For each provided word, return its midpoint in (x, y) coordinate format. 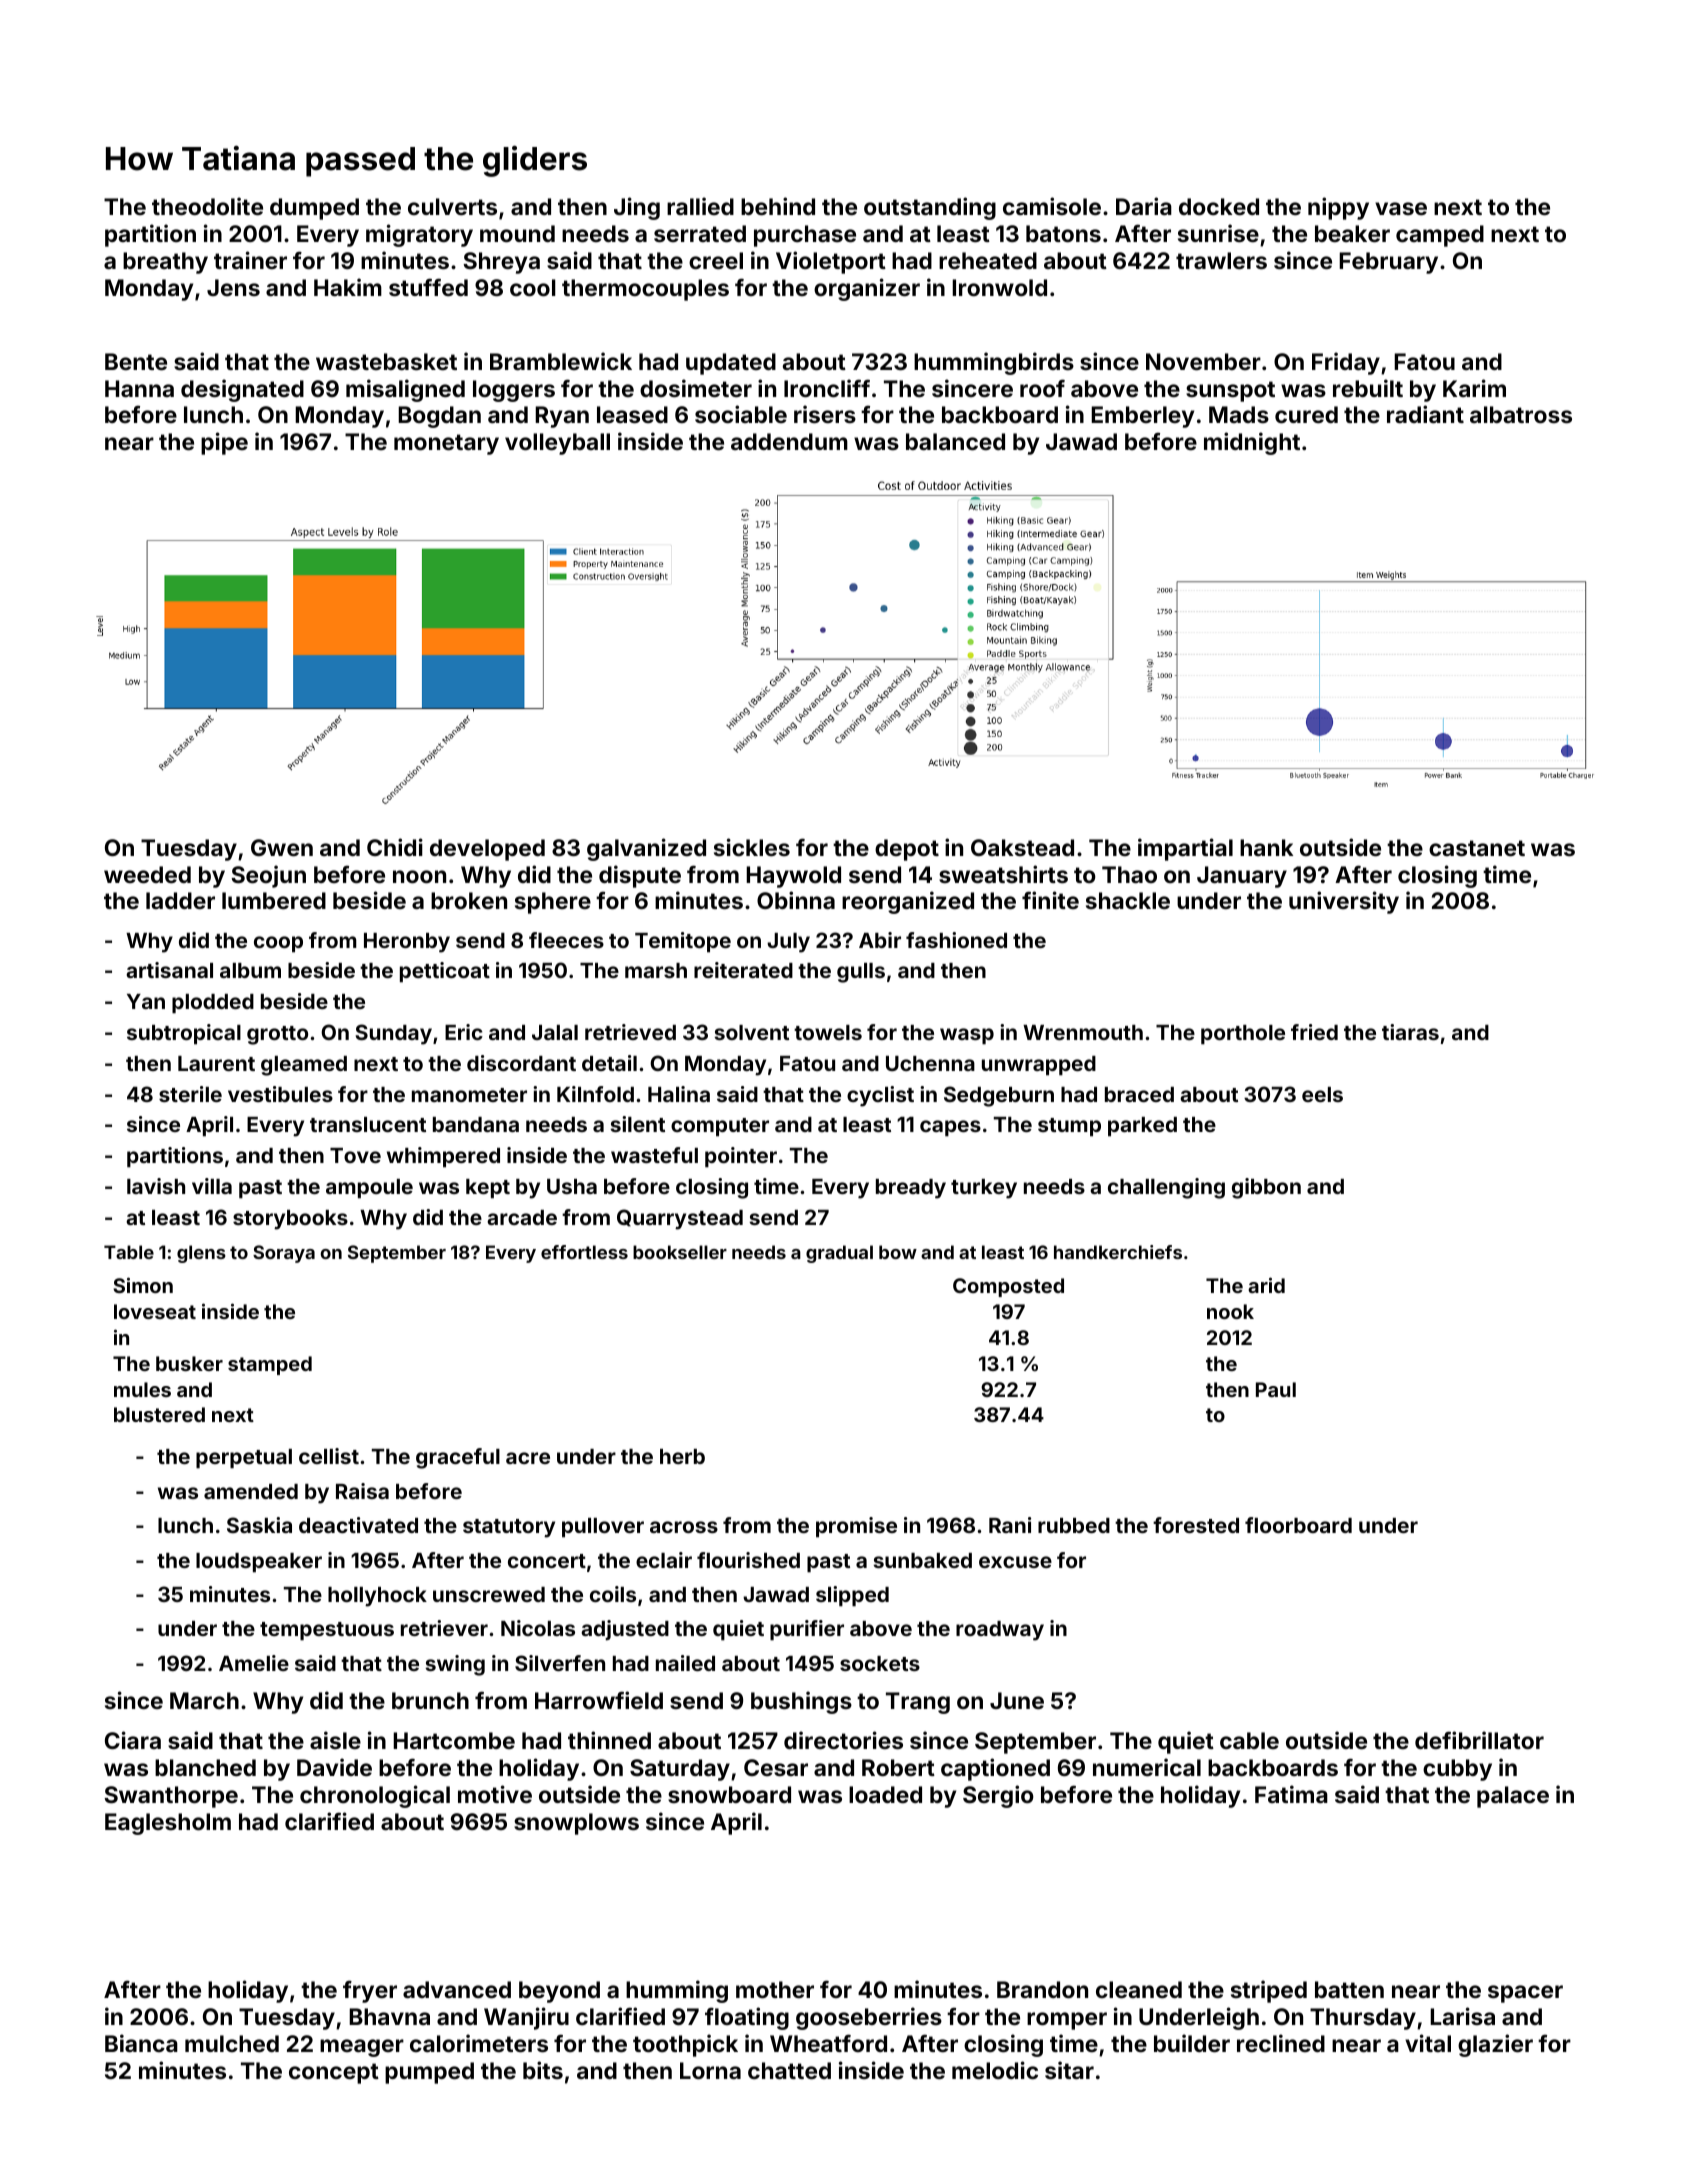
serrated (700, 233)
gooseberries (869, 2018)
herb (682, 1456)
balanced (955, 441)
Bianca (141, 2043)
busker (189, 1363)
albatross (1521, 414)
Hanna (139, 388)
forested (1196, 1525)
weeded (147, 874)
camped (1440, 236)
